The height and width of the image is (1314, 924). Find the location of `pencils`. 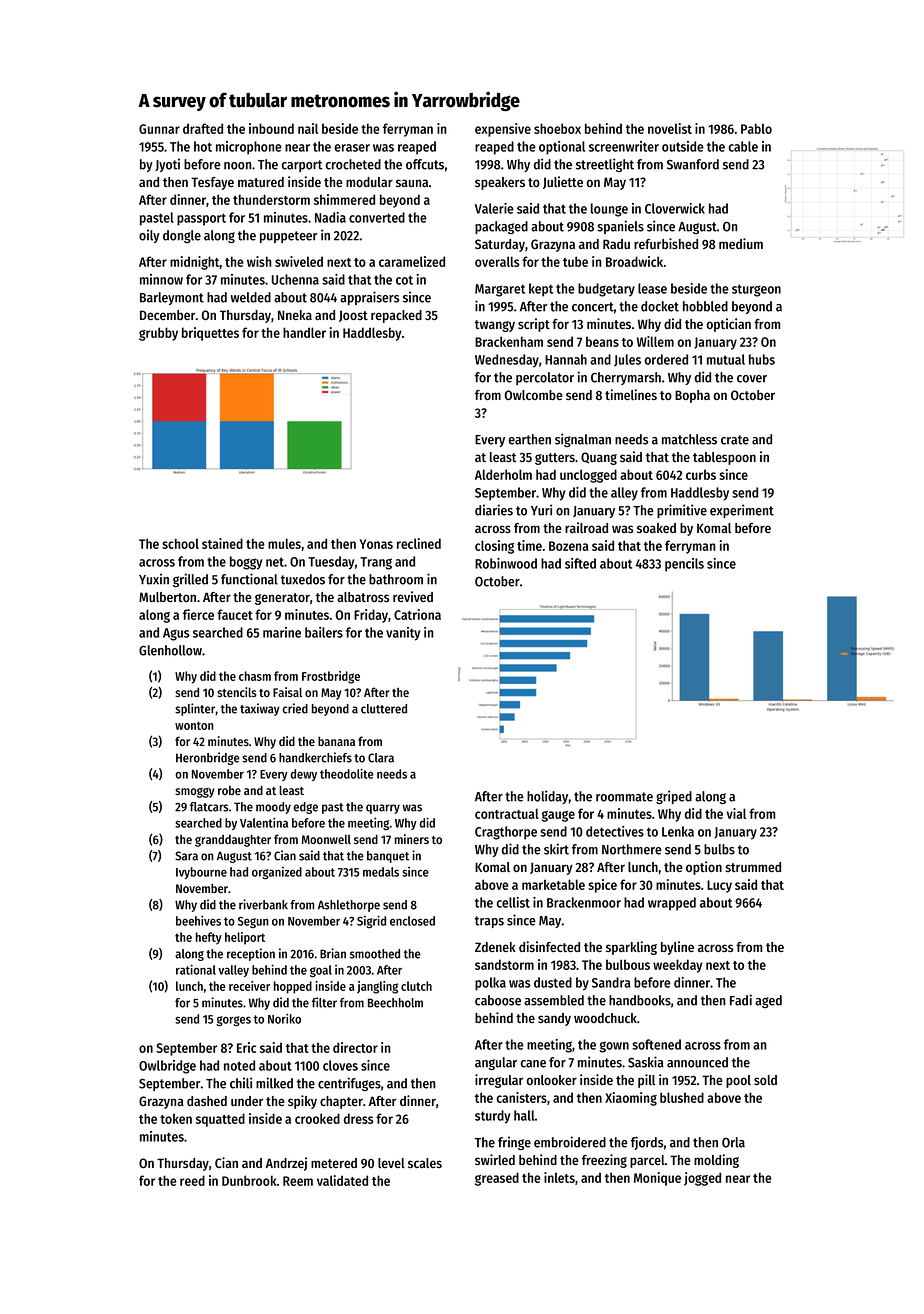

pencils is located at coordinates (684, 565).
